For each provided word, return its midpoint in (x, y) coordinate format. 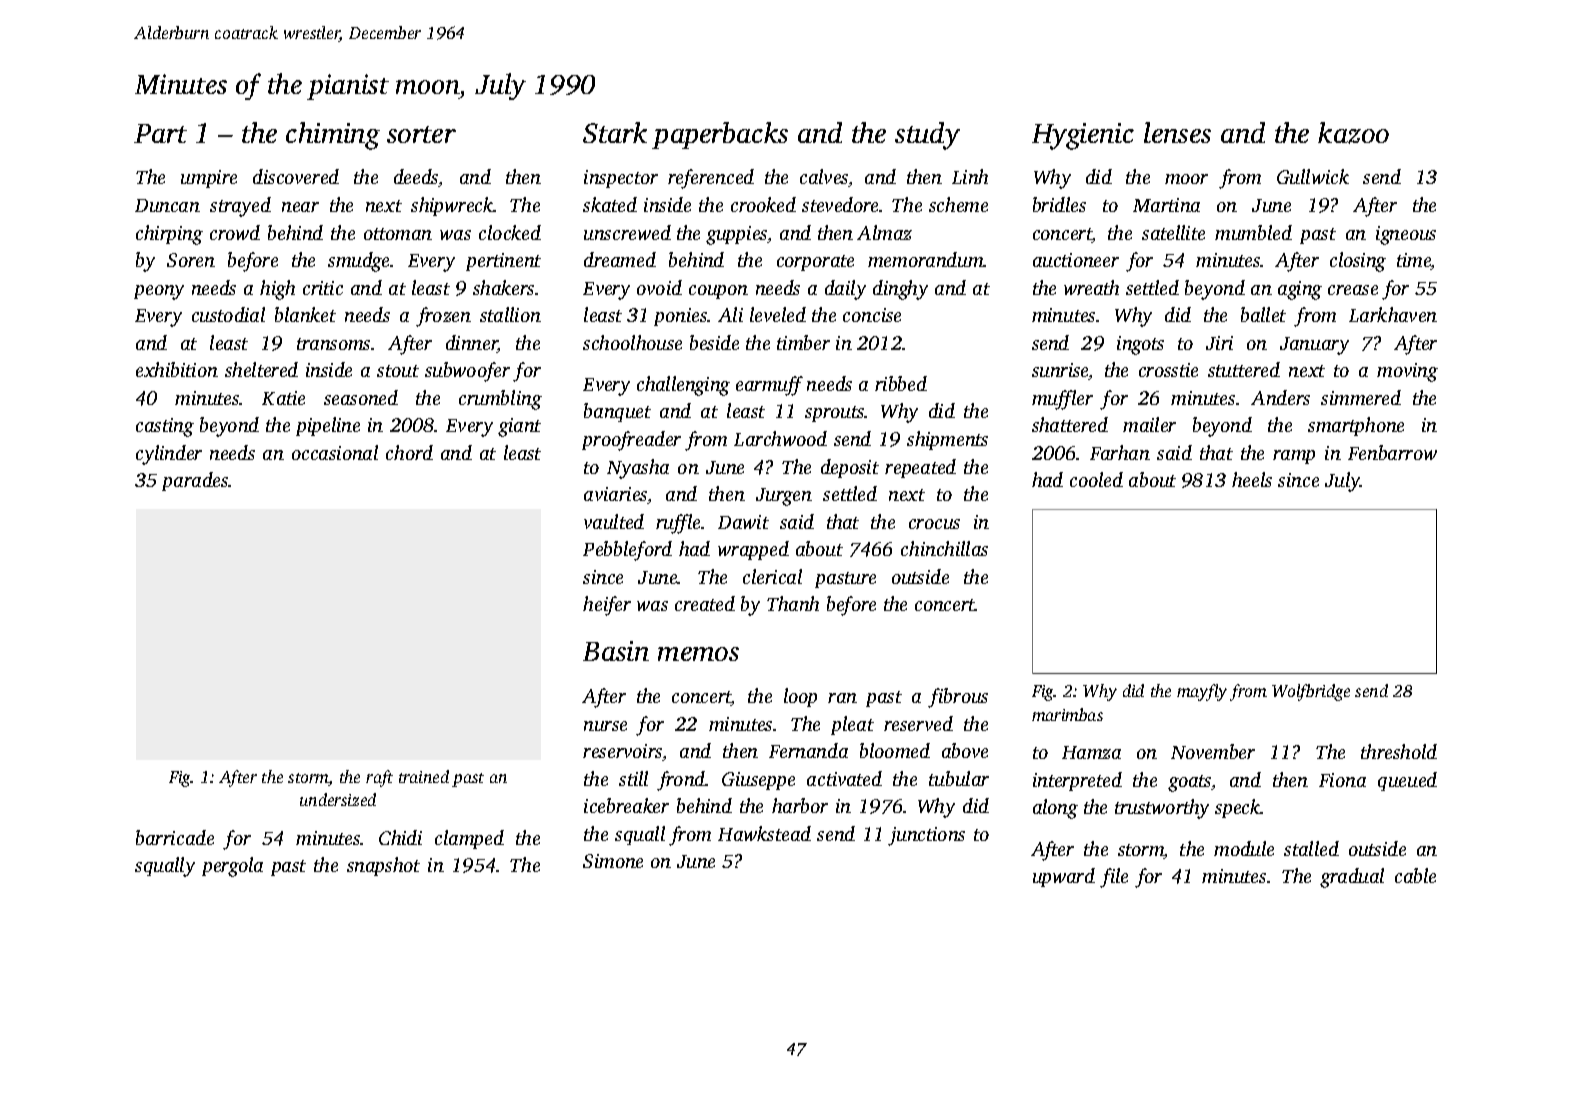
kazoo (1353, 133)
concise (872, 315)
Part (160, 133)
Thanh (793, 603)
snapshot (383, 866)
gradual (1352, 878)
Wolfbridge (1311, 692)
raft (379, 778)
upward (1064, 877)
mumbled (1253, 232)
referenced (711, 179)
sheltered (261, 369)
